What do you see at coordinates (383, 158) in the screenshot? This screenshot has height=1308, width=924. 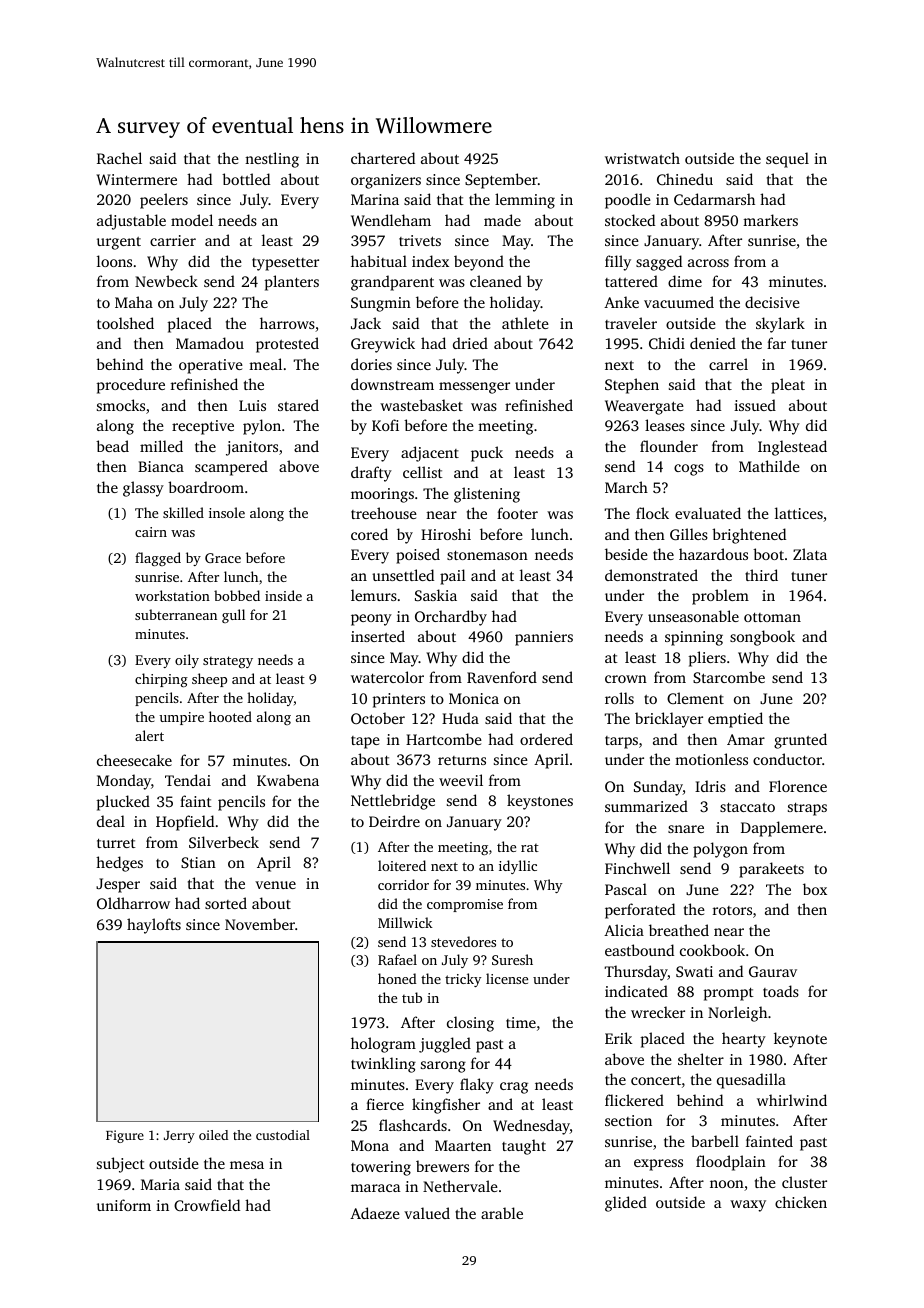 I see `chartered` at bounding box center [383, 158].
